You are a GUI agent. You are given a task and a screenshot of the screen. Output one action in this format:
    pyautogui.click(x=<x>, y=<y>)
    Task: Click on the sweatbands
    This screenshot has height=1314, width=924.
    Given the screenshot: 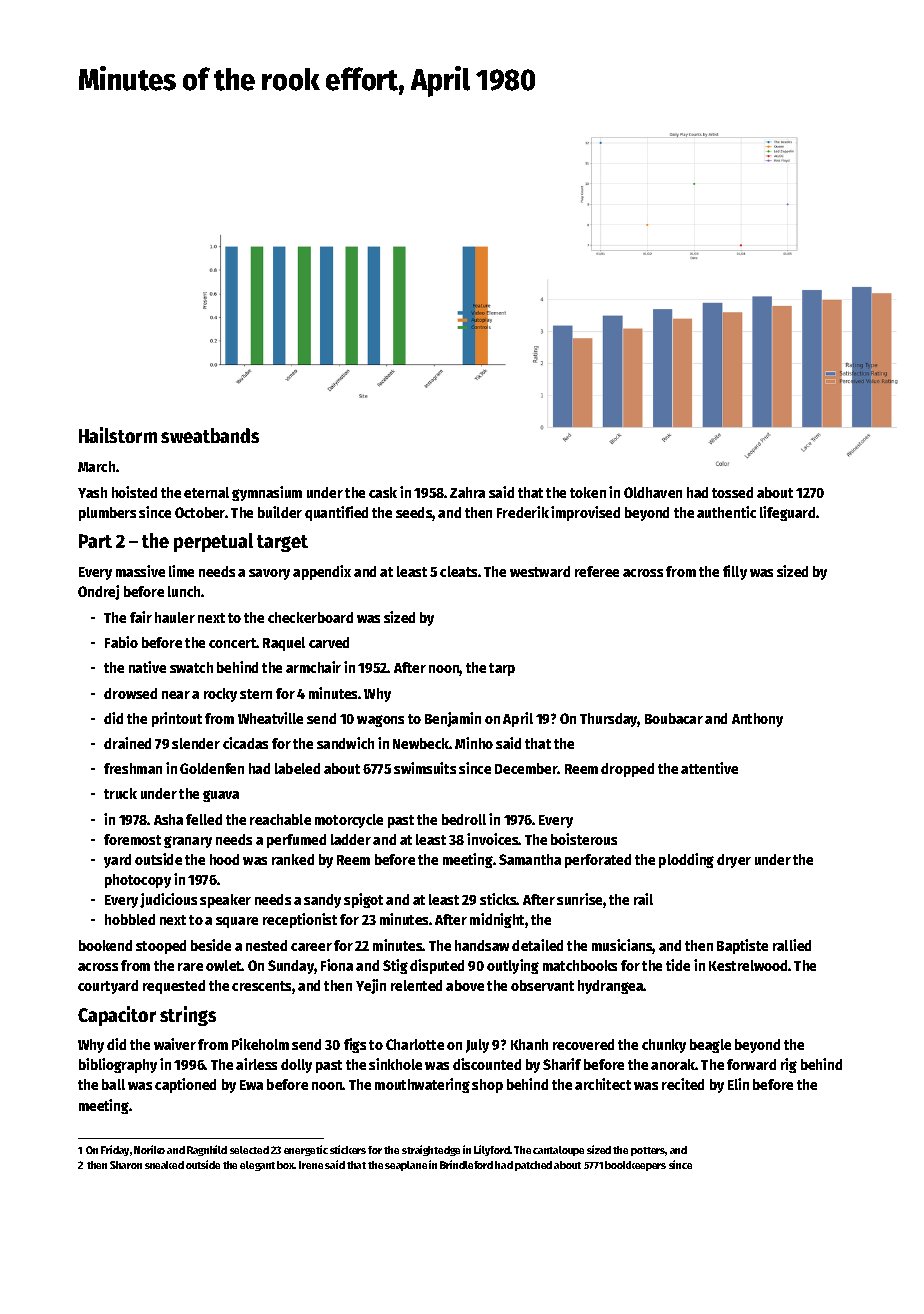 What is the action you would take?
    pyautogui.click(x=210, y=435)
